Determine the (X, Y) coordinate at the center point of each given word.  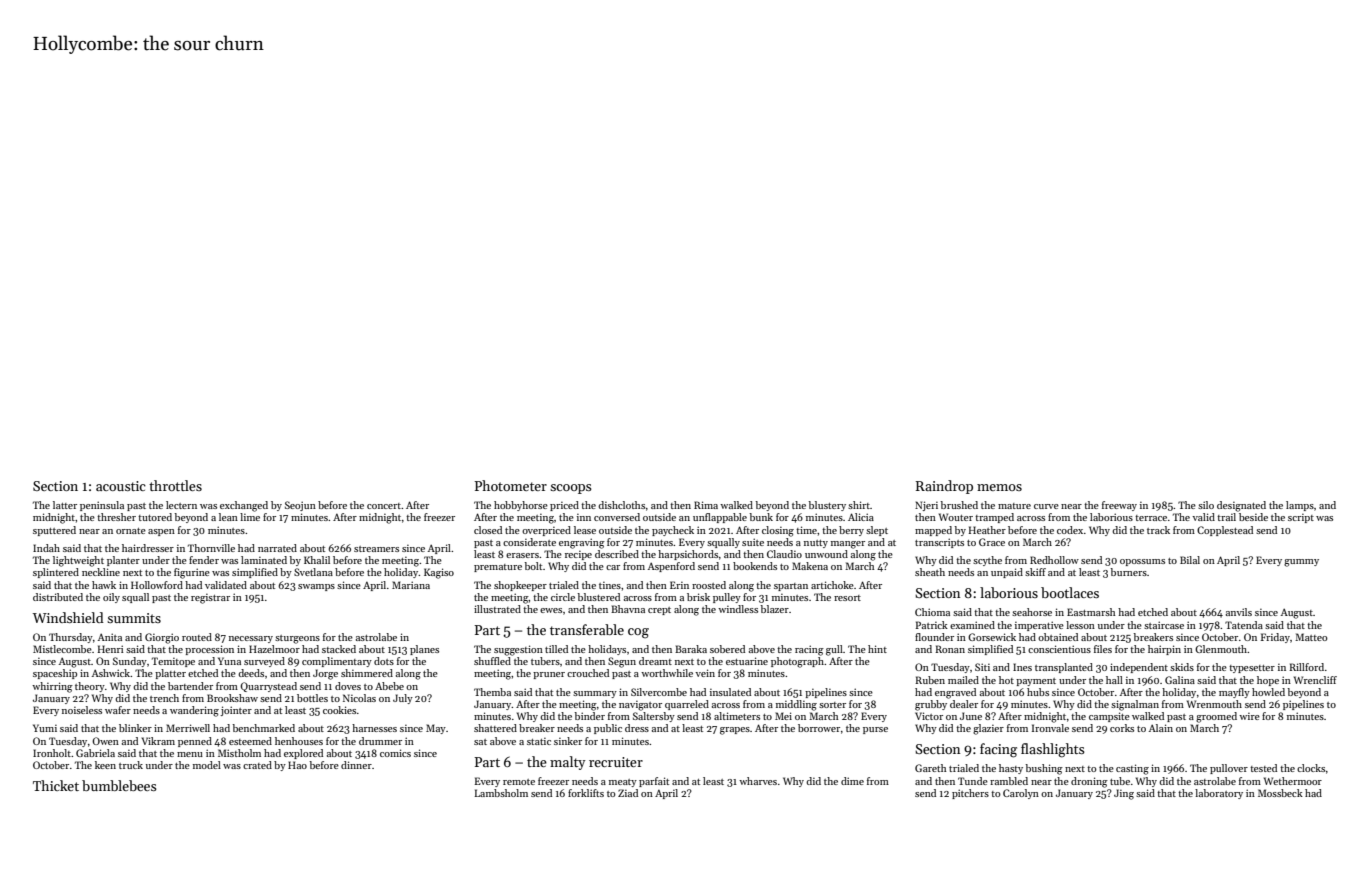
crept (659, 611)
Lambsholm (501, 793)
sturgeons (297, 639)
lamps (1300, 506)
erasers (522, 555)
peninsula (102, 506)
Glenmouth (1221, 649)
